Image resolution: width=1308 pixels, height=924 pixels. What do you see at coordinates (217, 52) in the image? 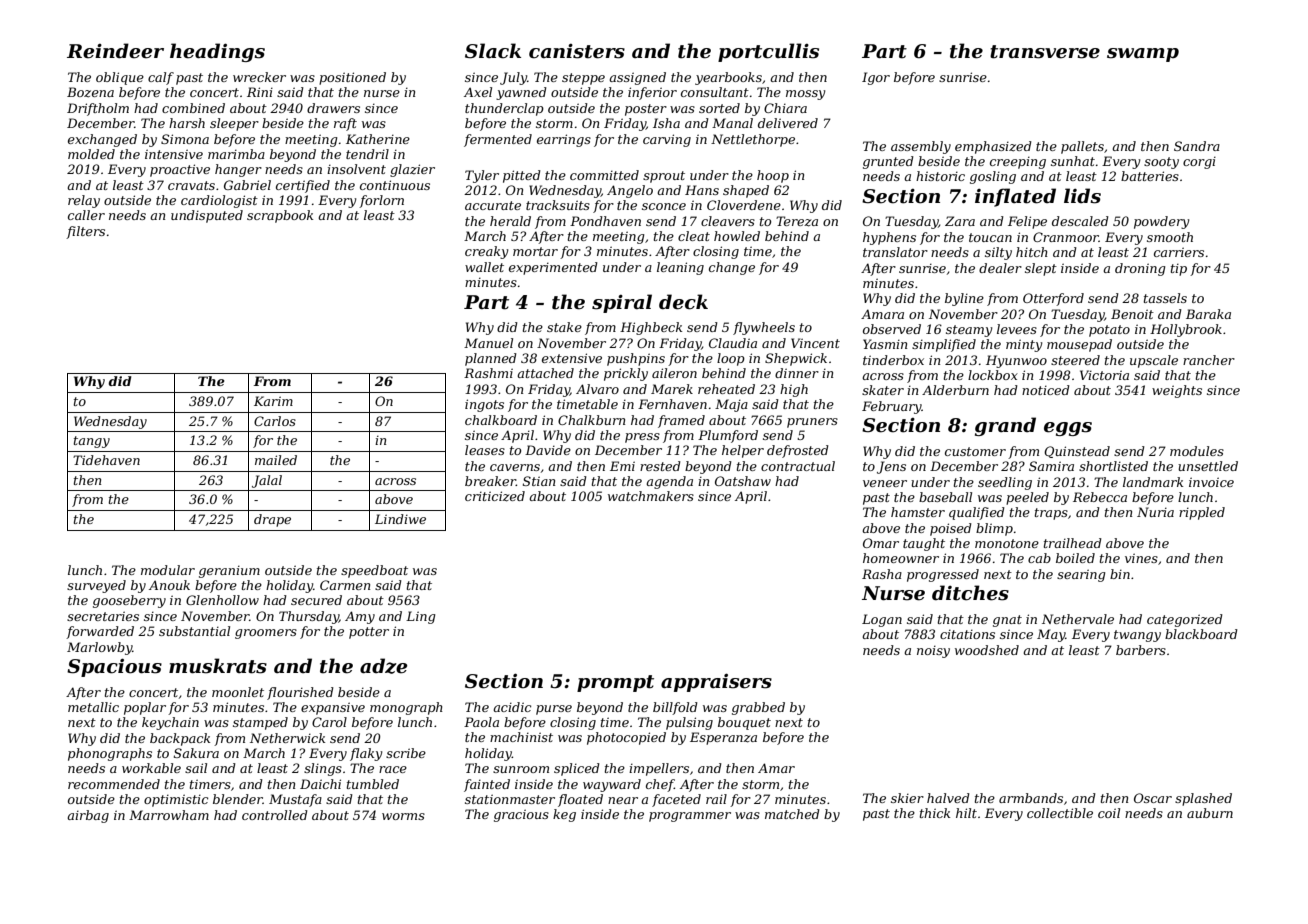
I see `headings` at bounding box center [217, 52].
